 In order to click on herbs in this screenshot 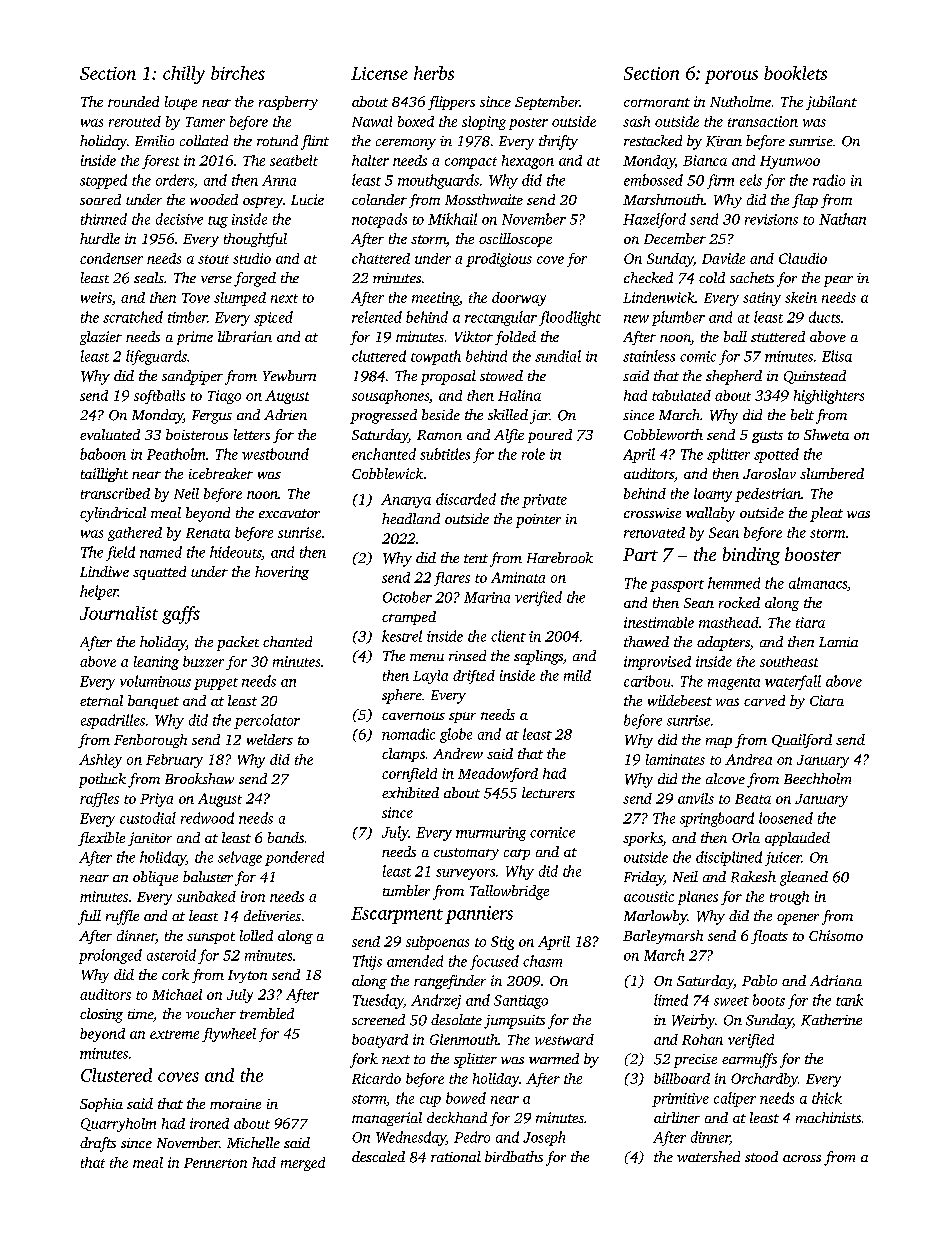, I will do `click(434, 73)`.
